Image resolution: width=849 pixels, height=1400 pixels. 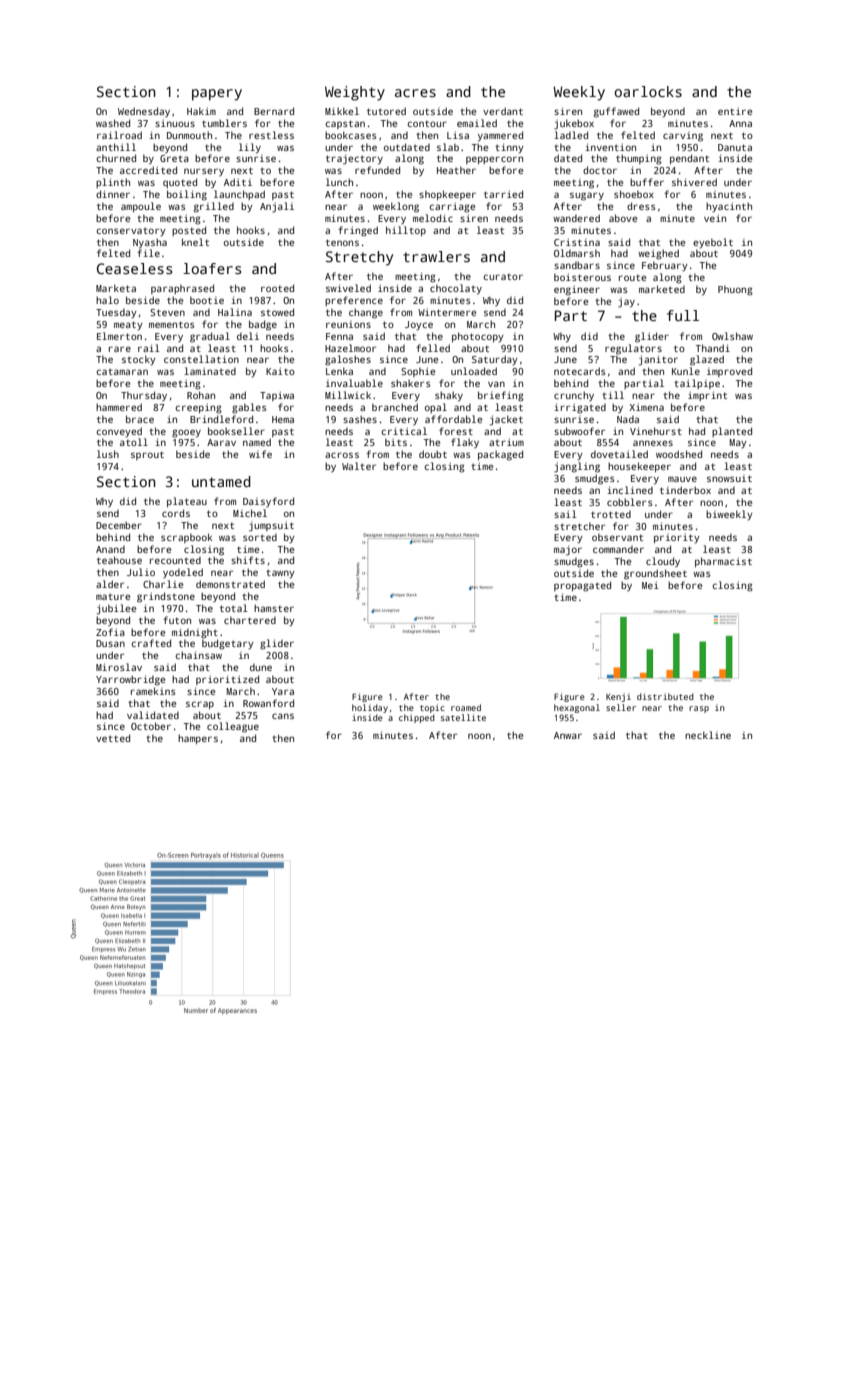 What do you see at coordinates (176, 513) in the screenshot?
I see `cords` at bounding box center [176, 513].
